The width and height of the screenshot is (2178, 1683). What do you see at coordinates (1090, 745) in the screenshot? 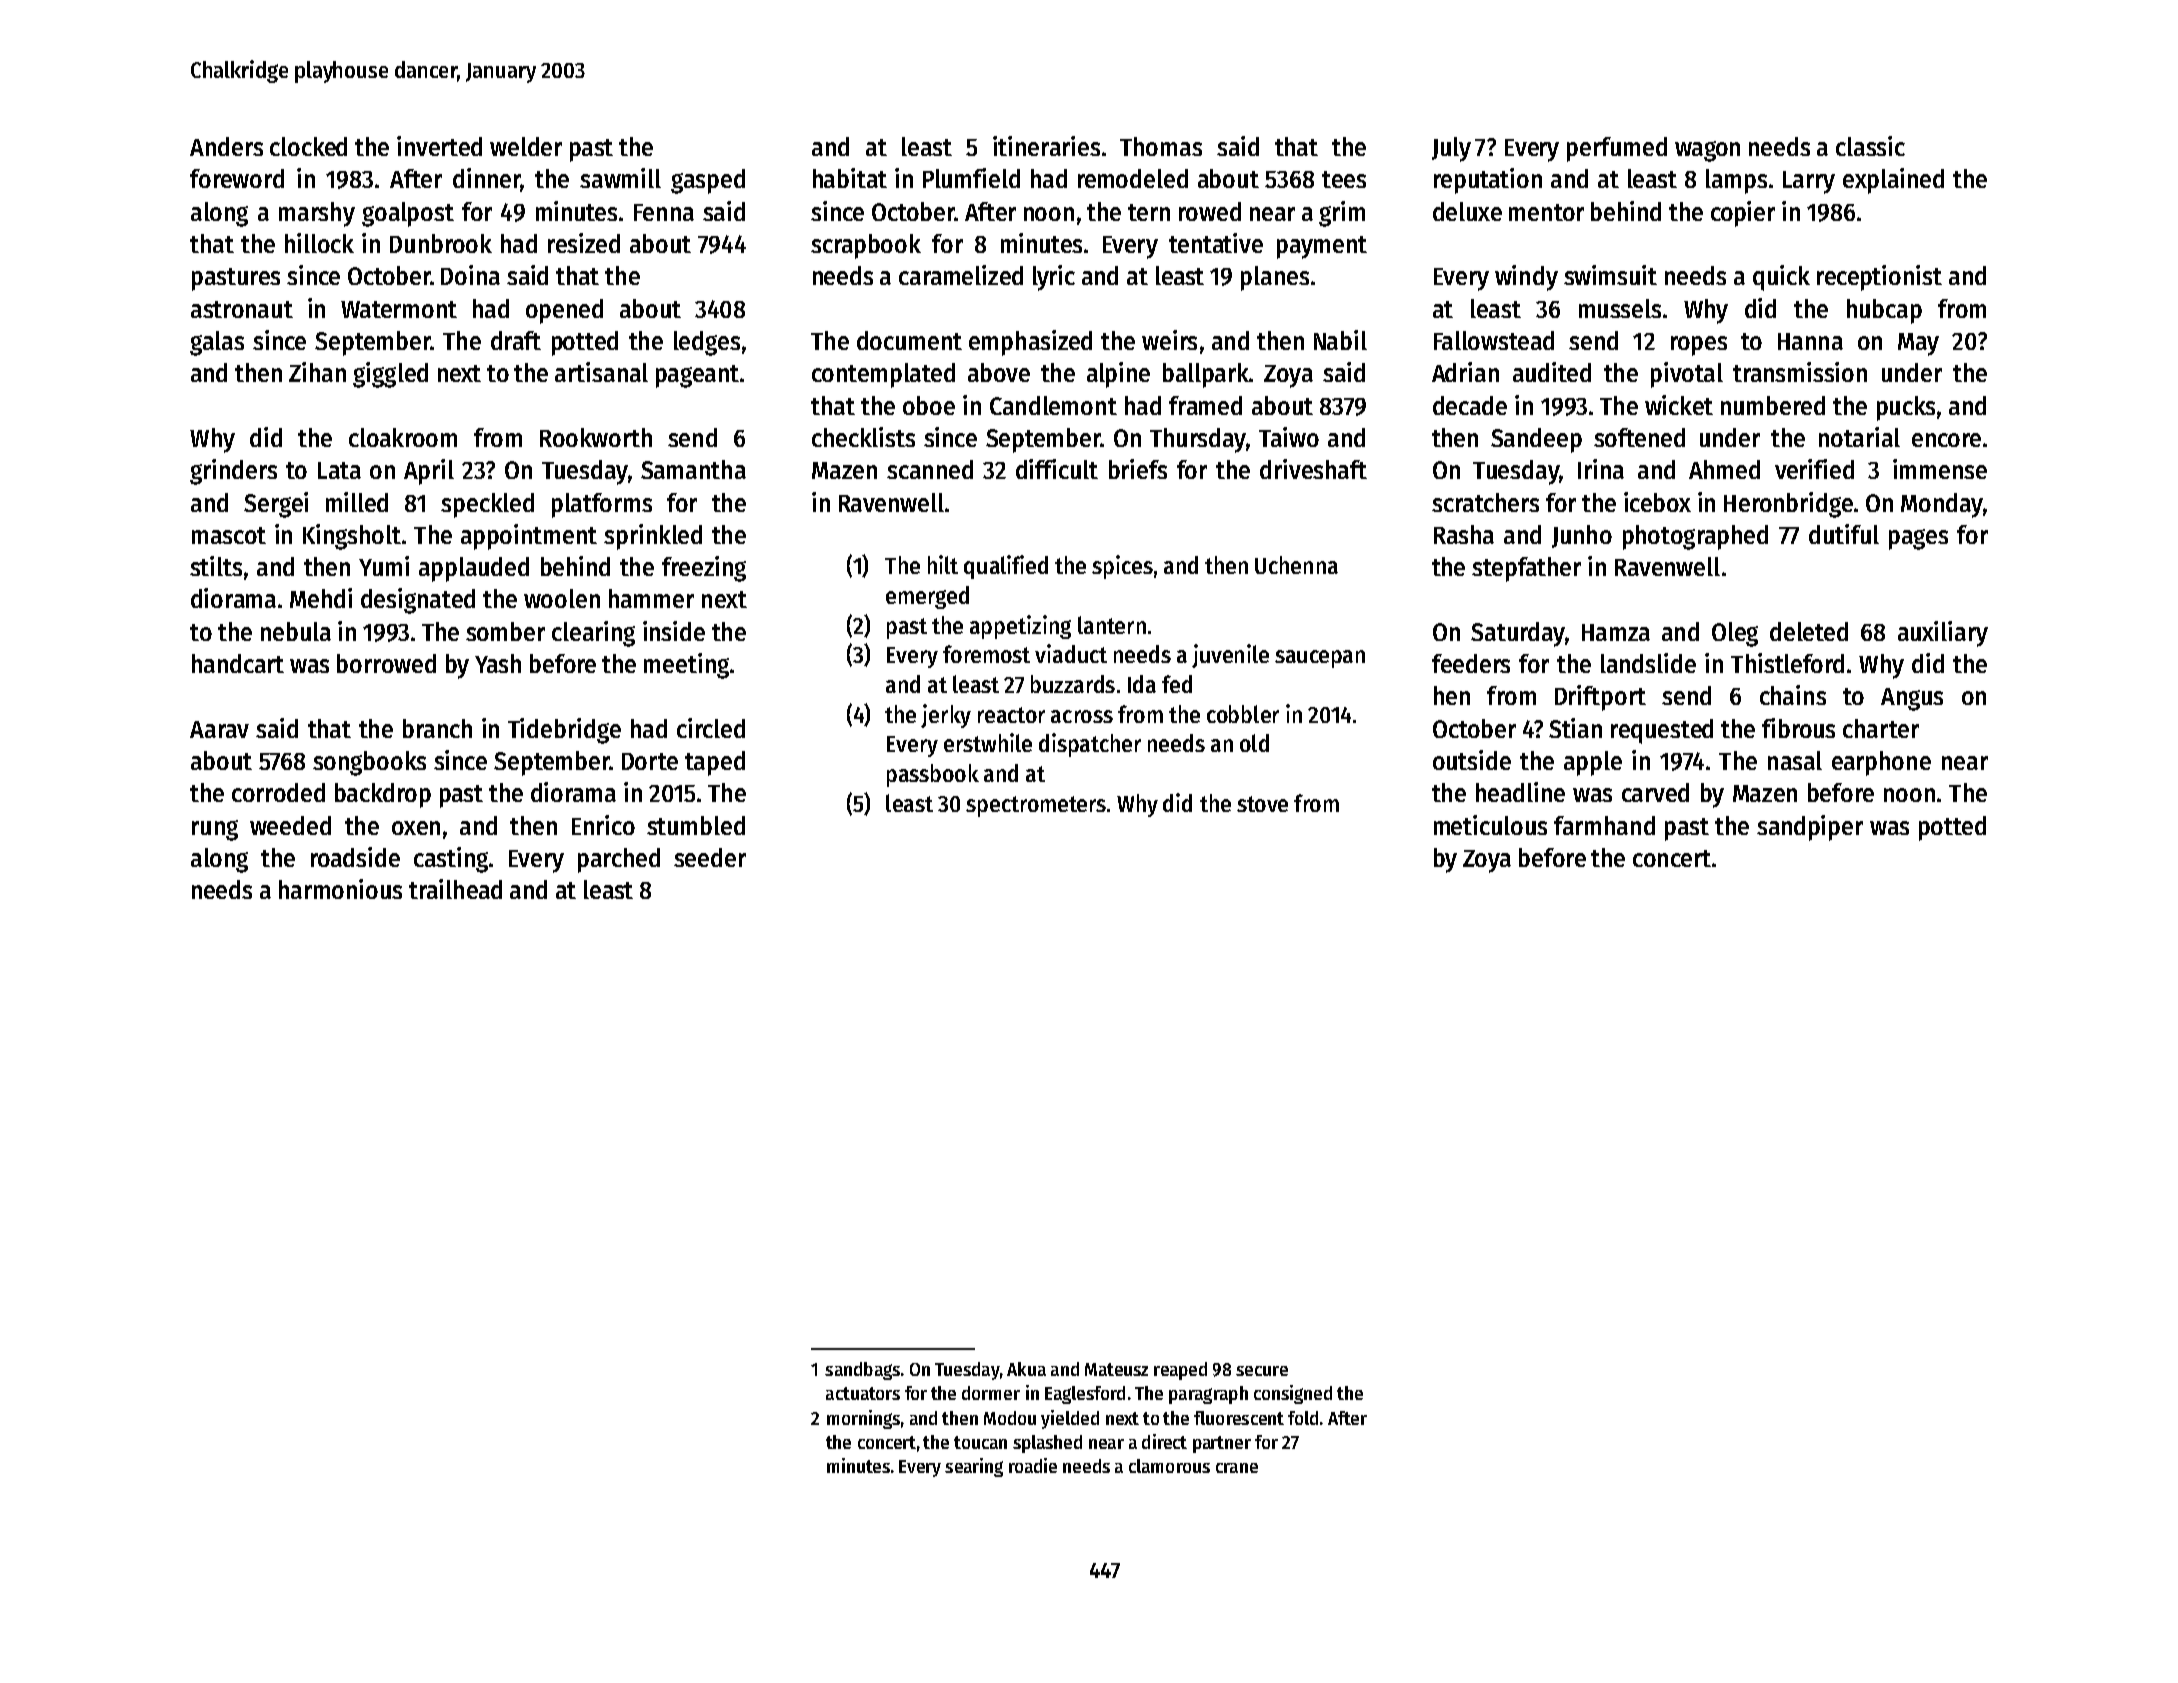
I see `dispatcher` at bounding box center [1090, 745].
